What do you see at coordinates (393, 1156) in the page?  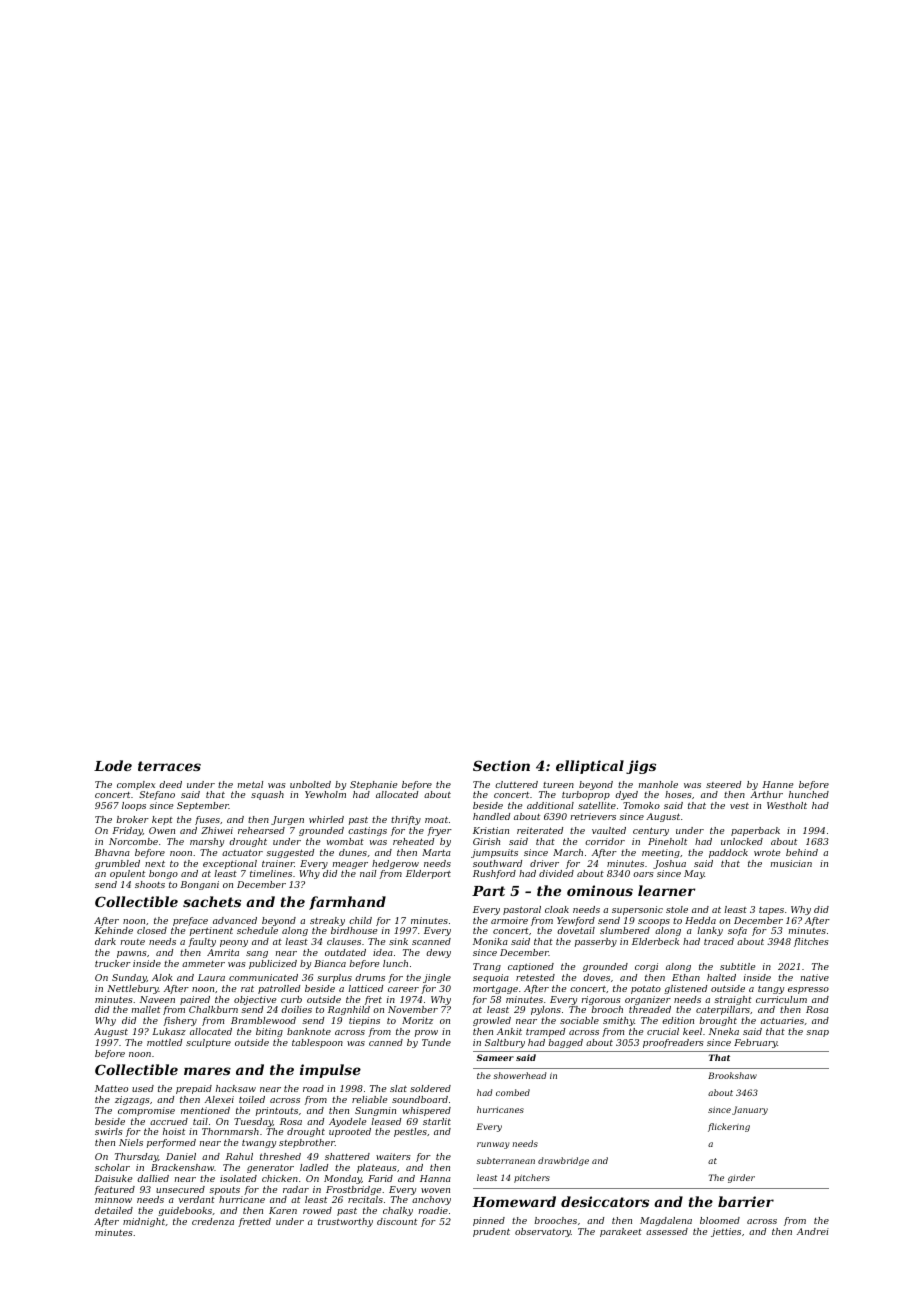 I see `waiters` at bounding box center [393, 1156].
